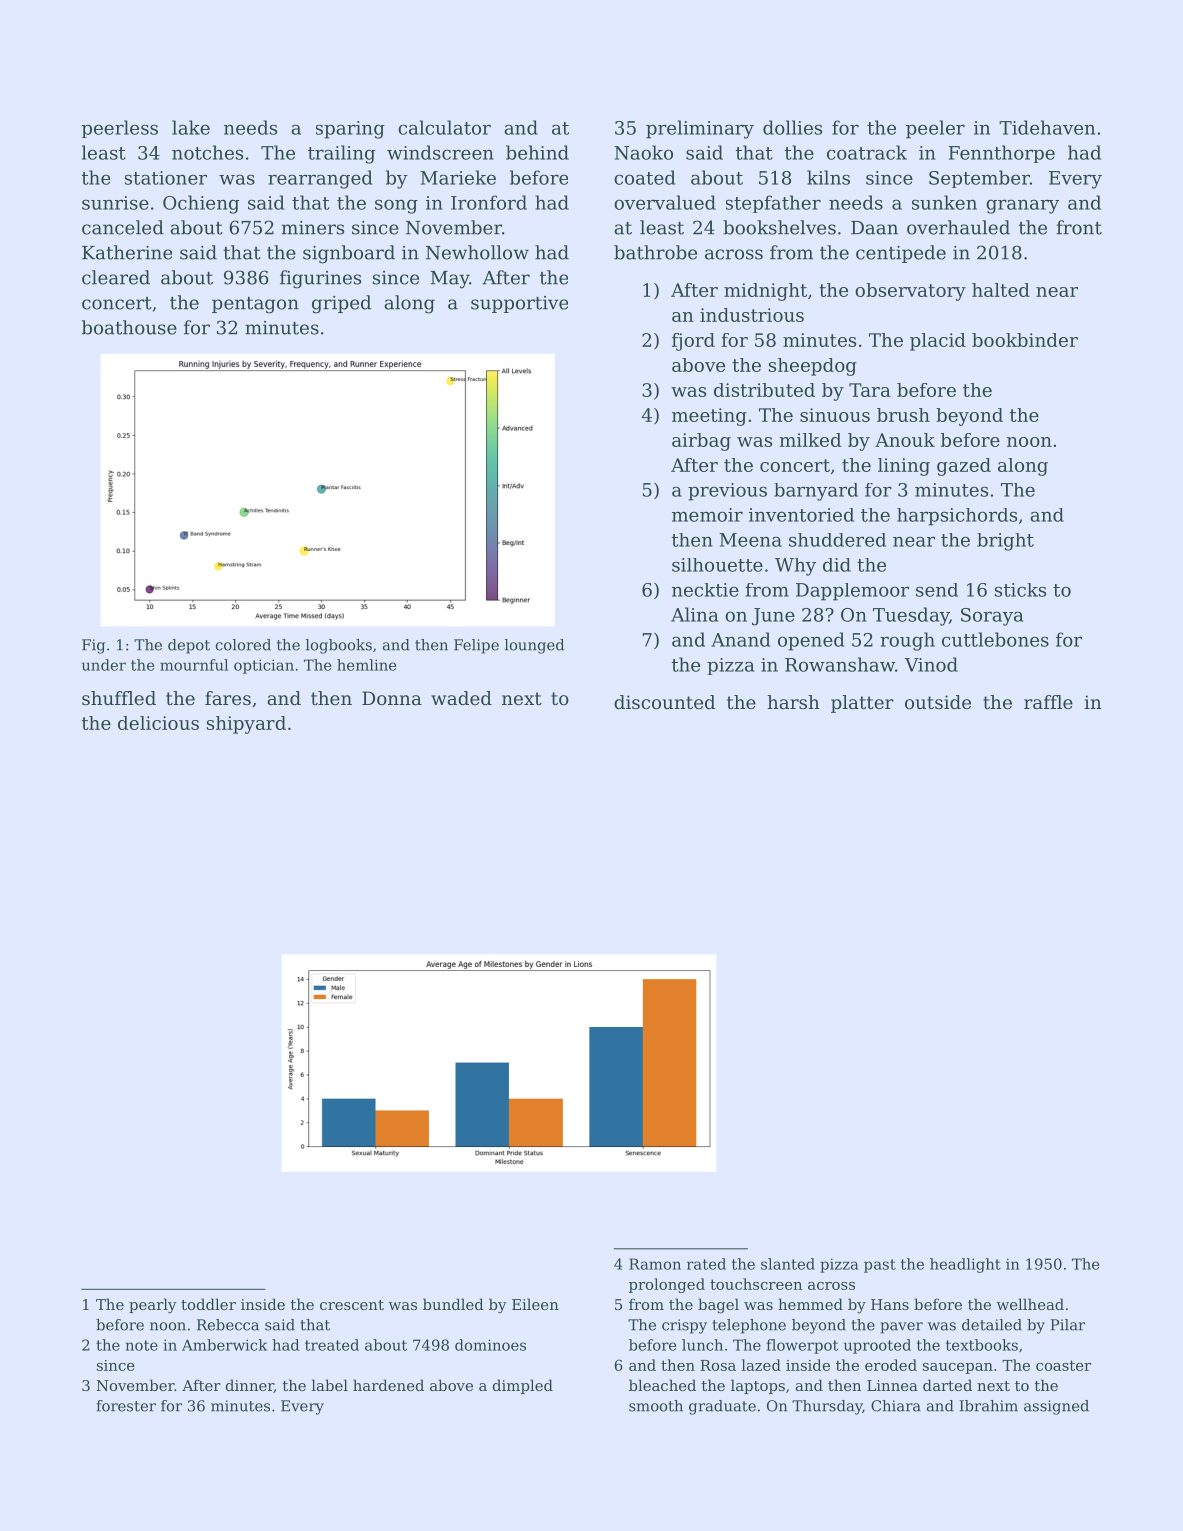 Image resolution: width=1183 pixels, height=1531 pixels. Describe the element at coordinates (158, 723) in the screenshot. I see `delicious` at that location.
